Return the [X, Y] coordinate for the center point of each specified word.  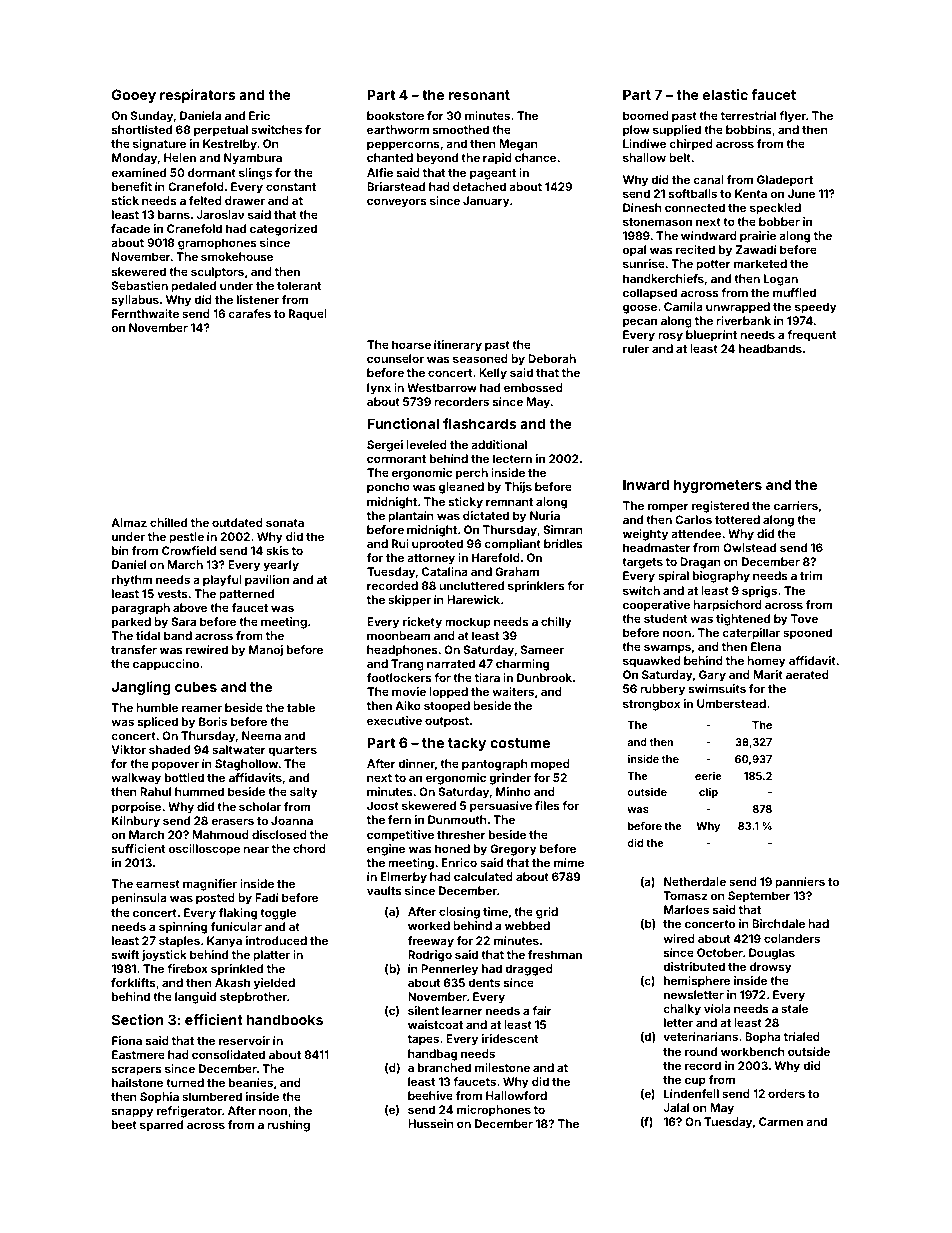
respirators [197, 96]
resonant [479, 95]
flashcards [479, 423]
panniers [800, 883]
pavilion [267, 581]
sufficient [138, 848]
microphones [494, 1111]
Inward [646, 484]
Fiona [127, 1040]
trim [811, 575]
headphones [402, 651]
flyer [792, 117]
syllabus [135, 301]
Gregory [513, 850]
